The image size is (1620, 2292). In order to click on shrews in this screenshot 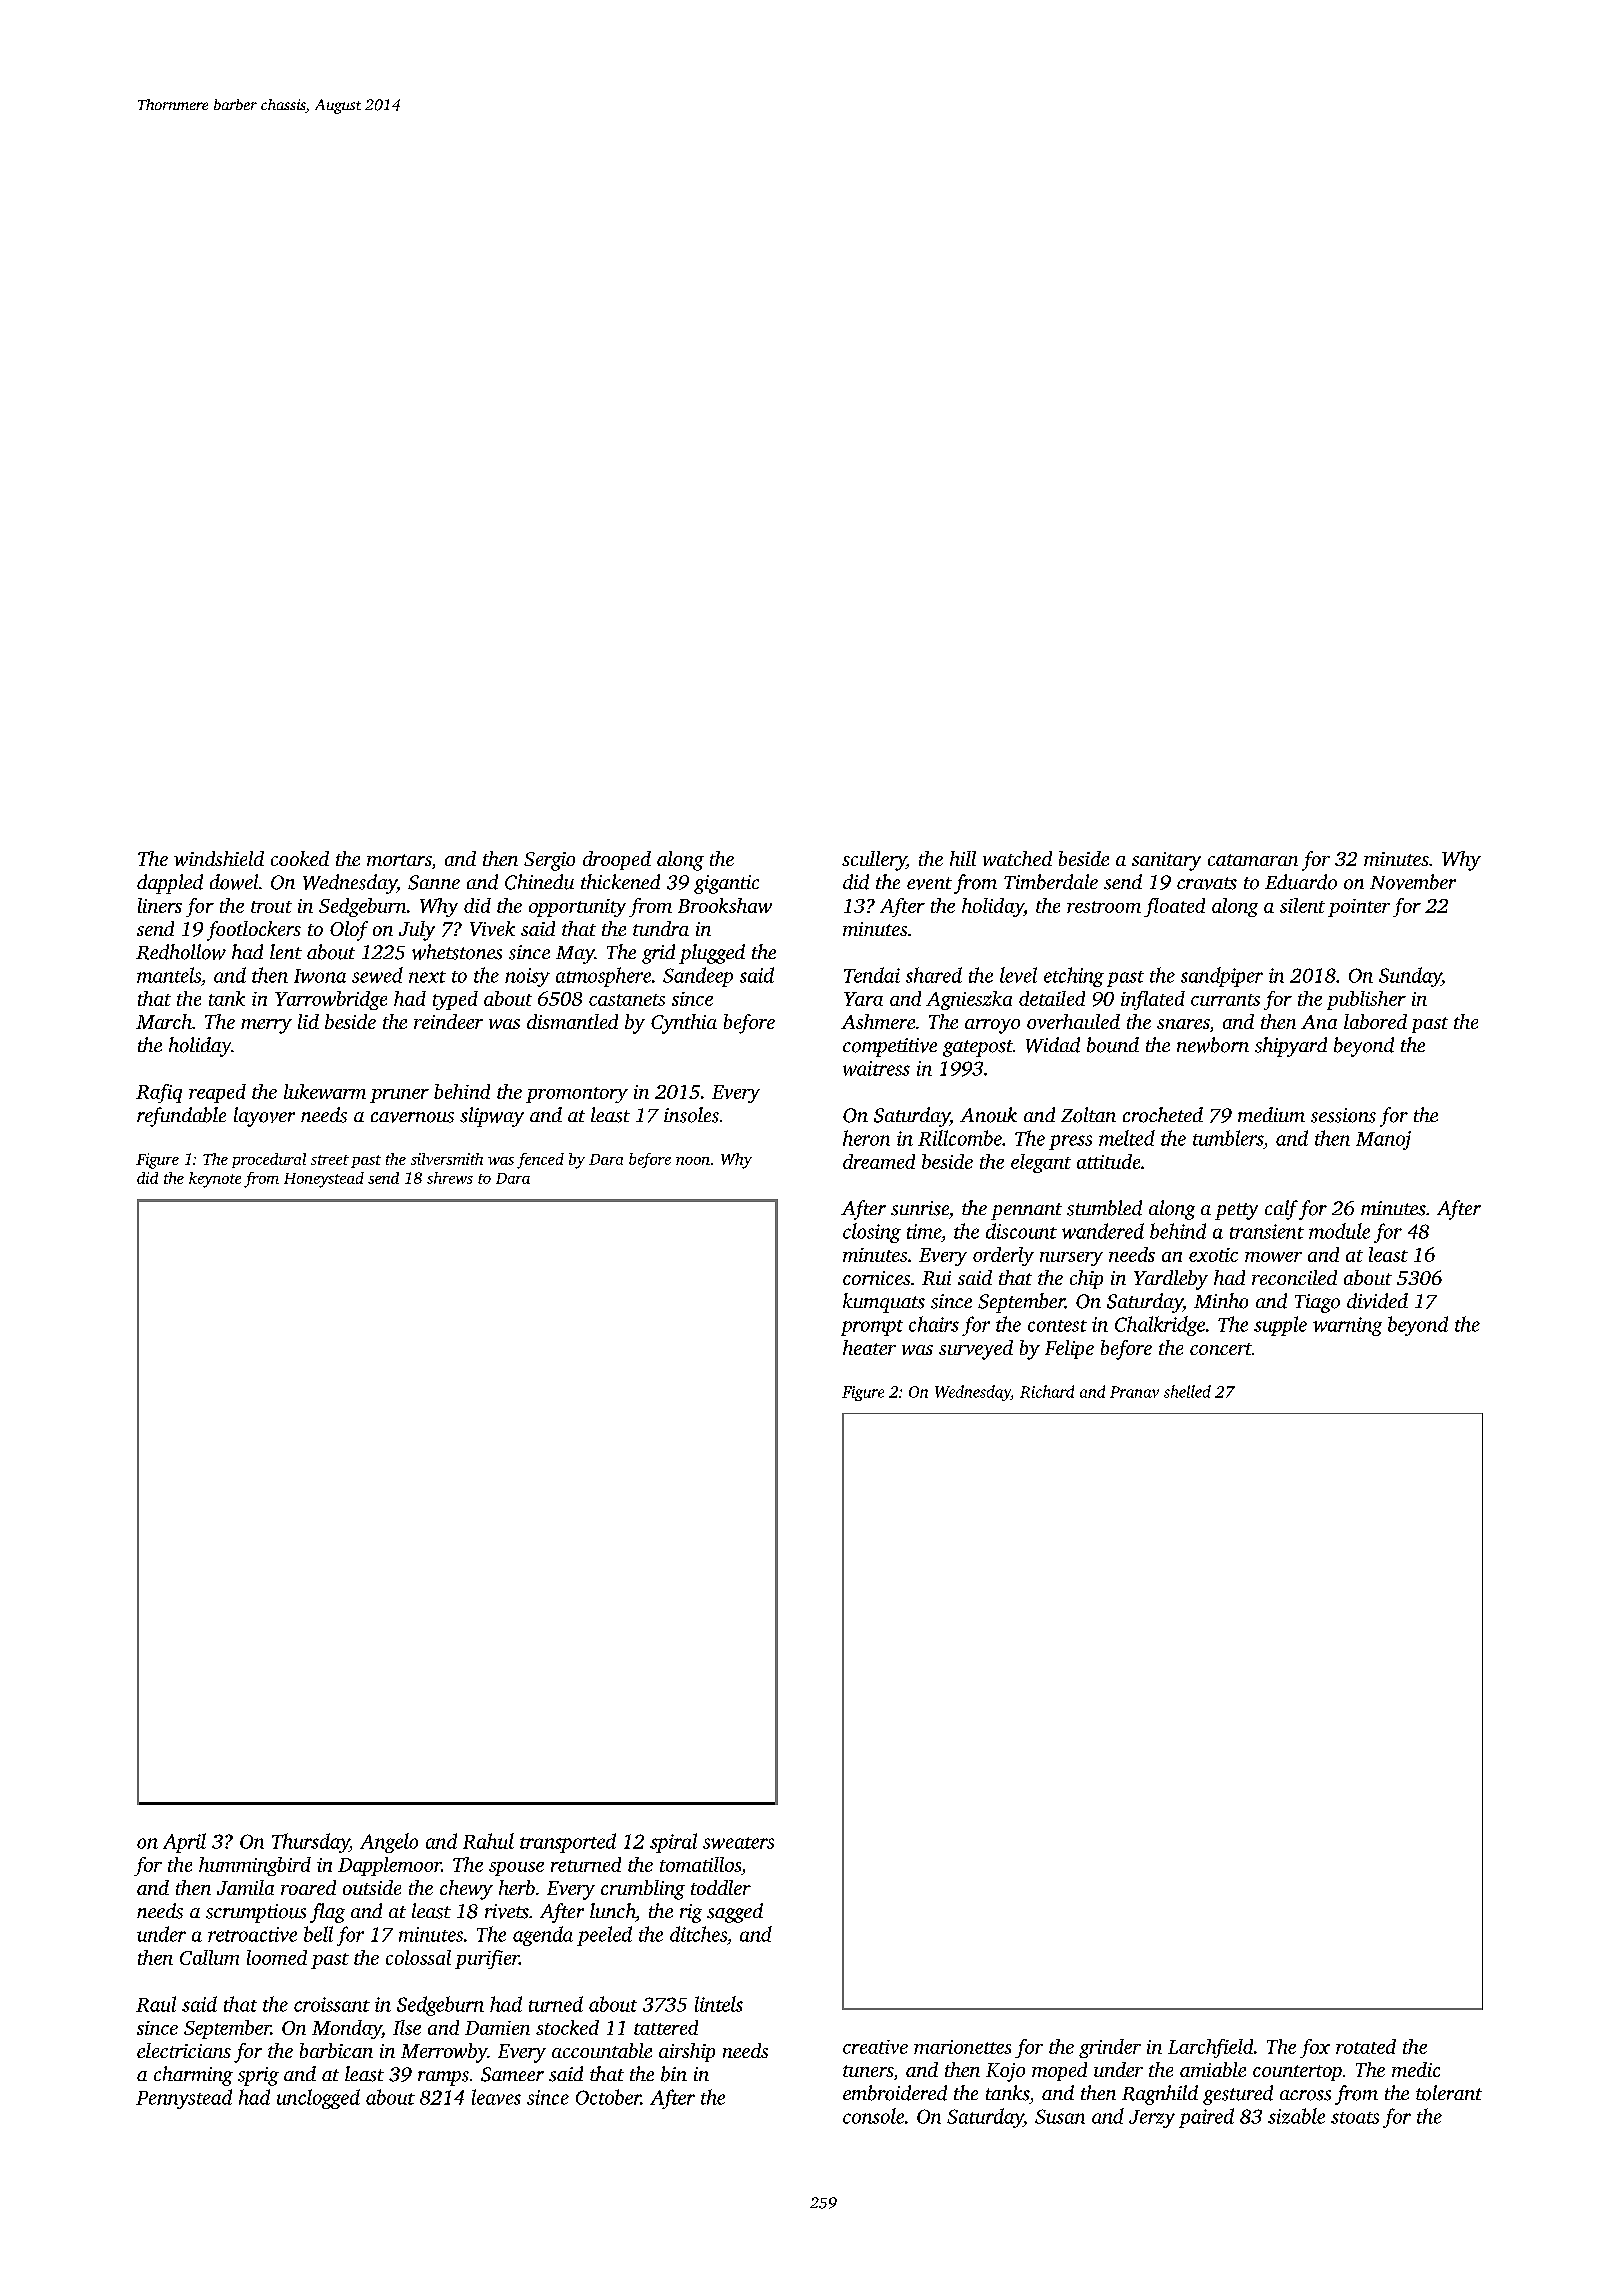, I will do `click(450, 1178)`.
